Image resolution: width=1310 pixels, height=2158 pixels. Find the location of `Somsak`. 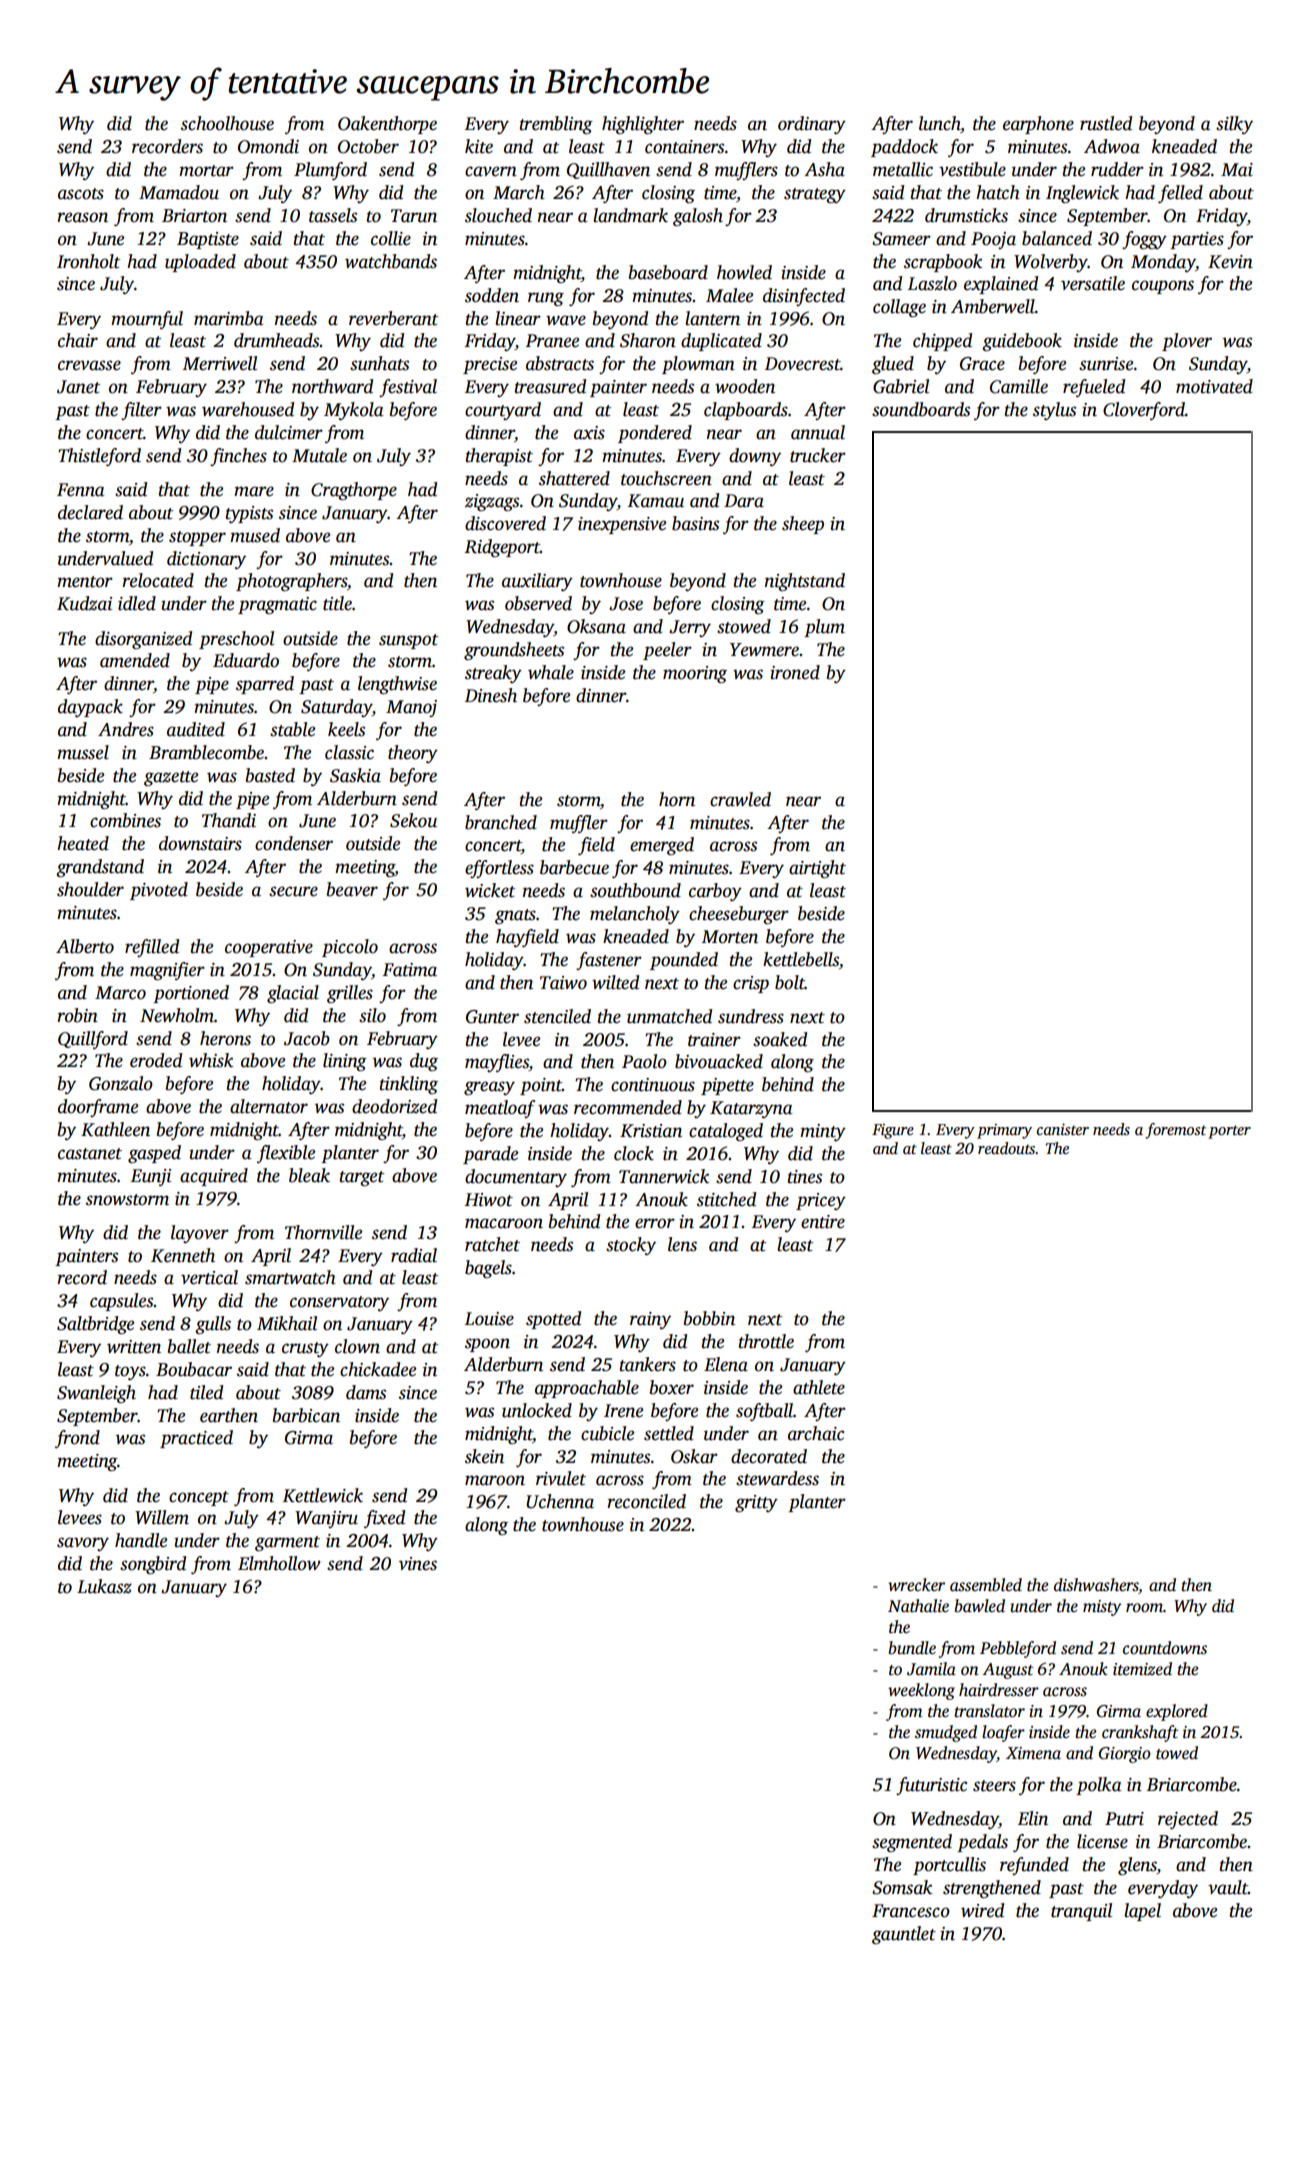

Somsak is located at coordinates (902, 1887).
